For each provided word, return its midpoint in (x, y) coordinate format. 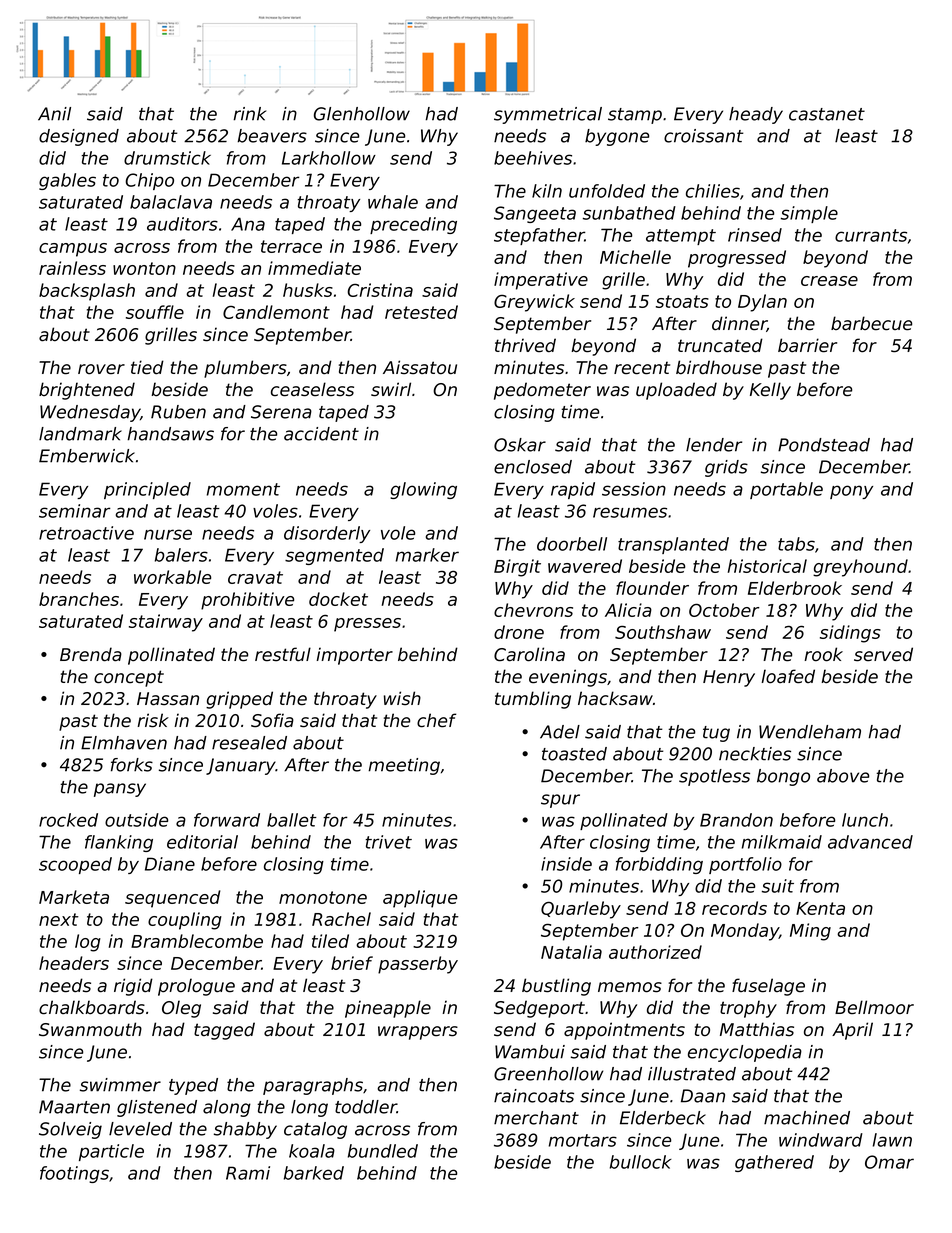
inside (566, 864)
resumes (630, 512)
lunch (865, 820)
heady (756, 115)
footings (74, 1174)
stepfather (539, 236)
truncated (720, 345)
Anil (54, 114)
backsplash (87, 292)
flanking (119, 843)
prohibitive (247, 601)
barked (314, 1173)
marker (427, 555)
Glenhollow (362, 114)
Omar (889, 1162)
